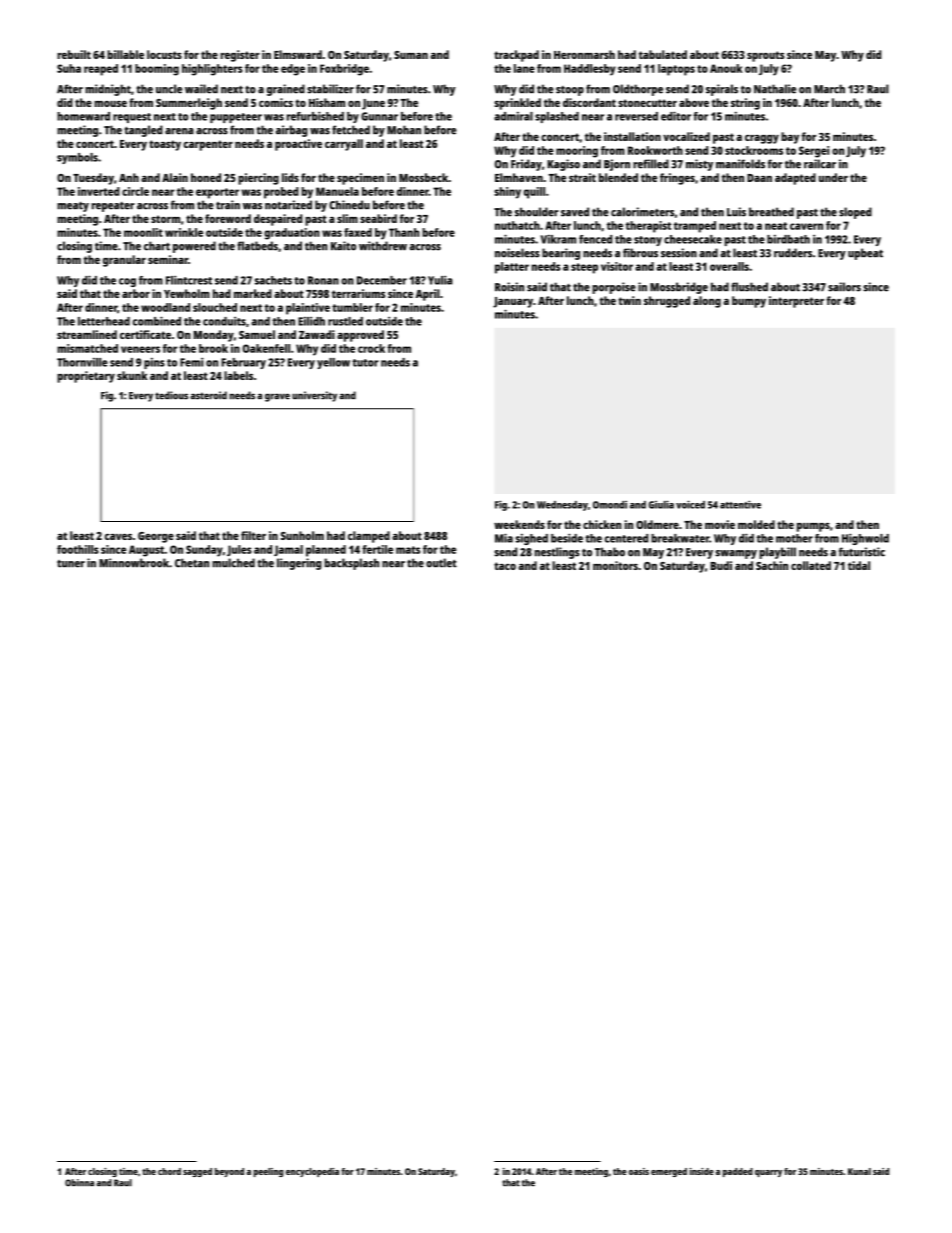  Describe the element at coordinates (197, 1172) in the page. I see `sagged` at that location.
